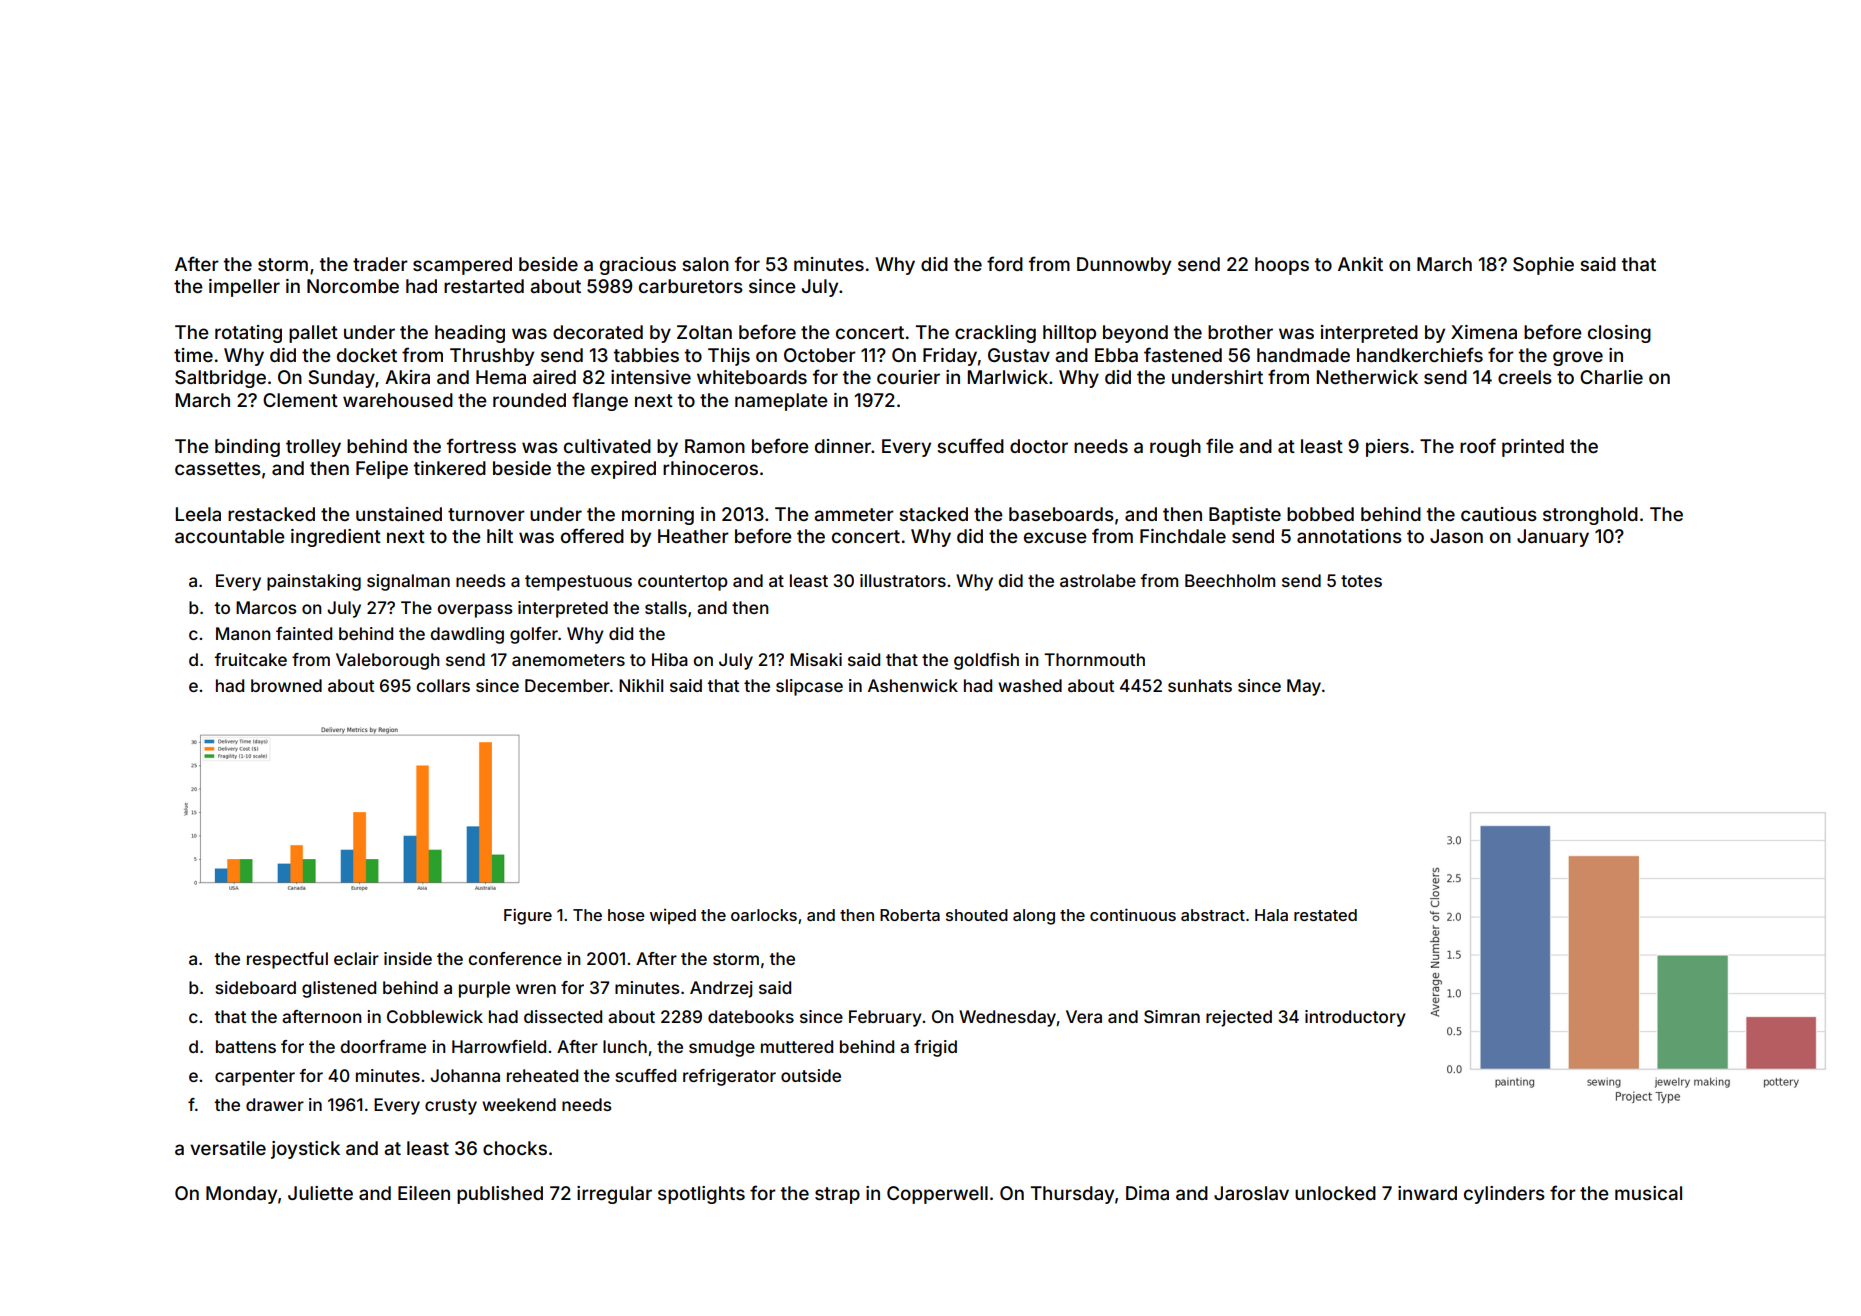 The width and height of the document is (1861, 1316). Describe the element at coordinates (1355, 1018) in the document. I see `introductory` at that location.
